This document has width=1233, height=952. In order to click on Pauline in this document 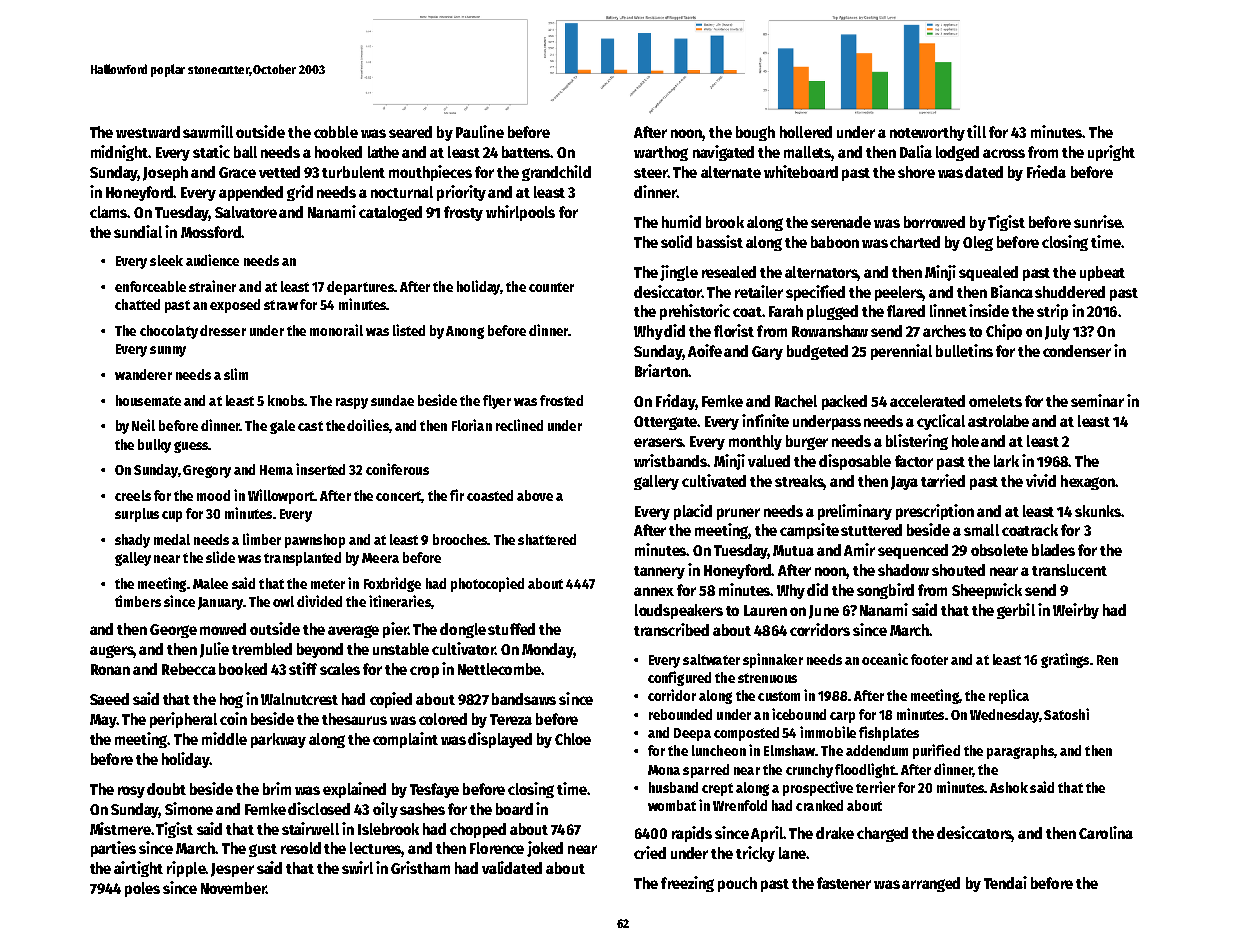, I will do `click(480, 131)`.
